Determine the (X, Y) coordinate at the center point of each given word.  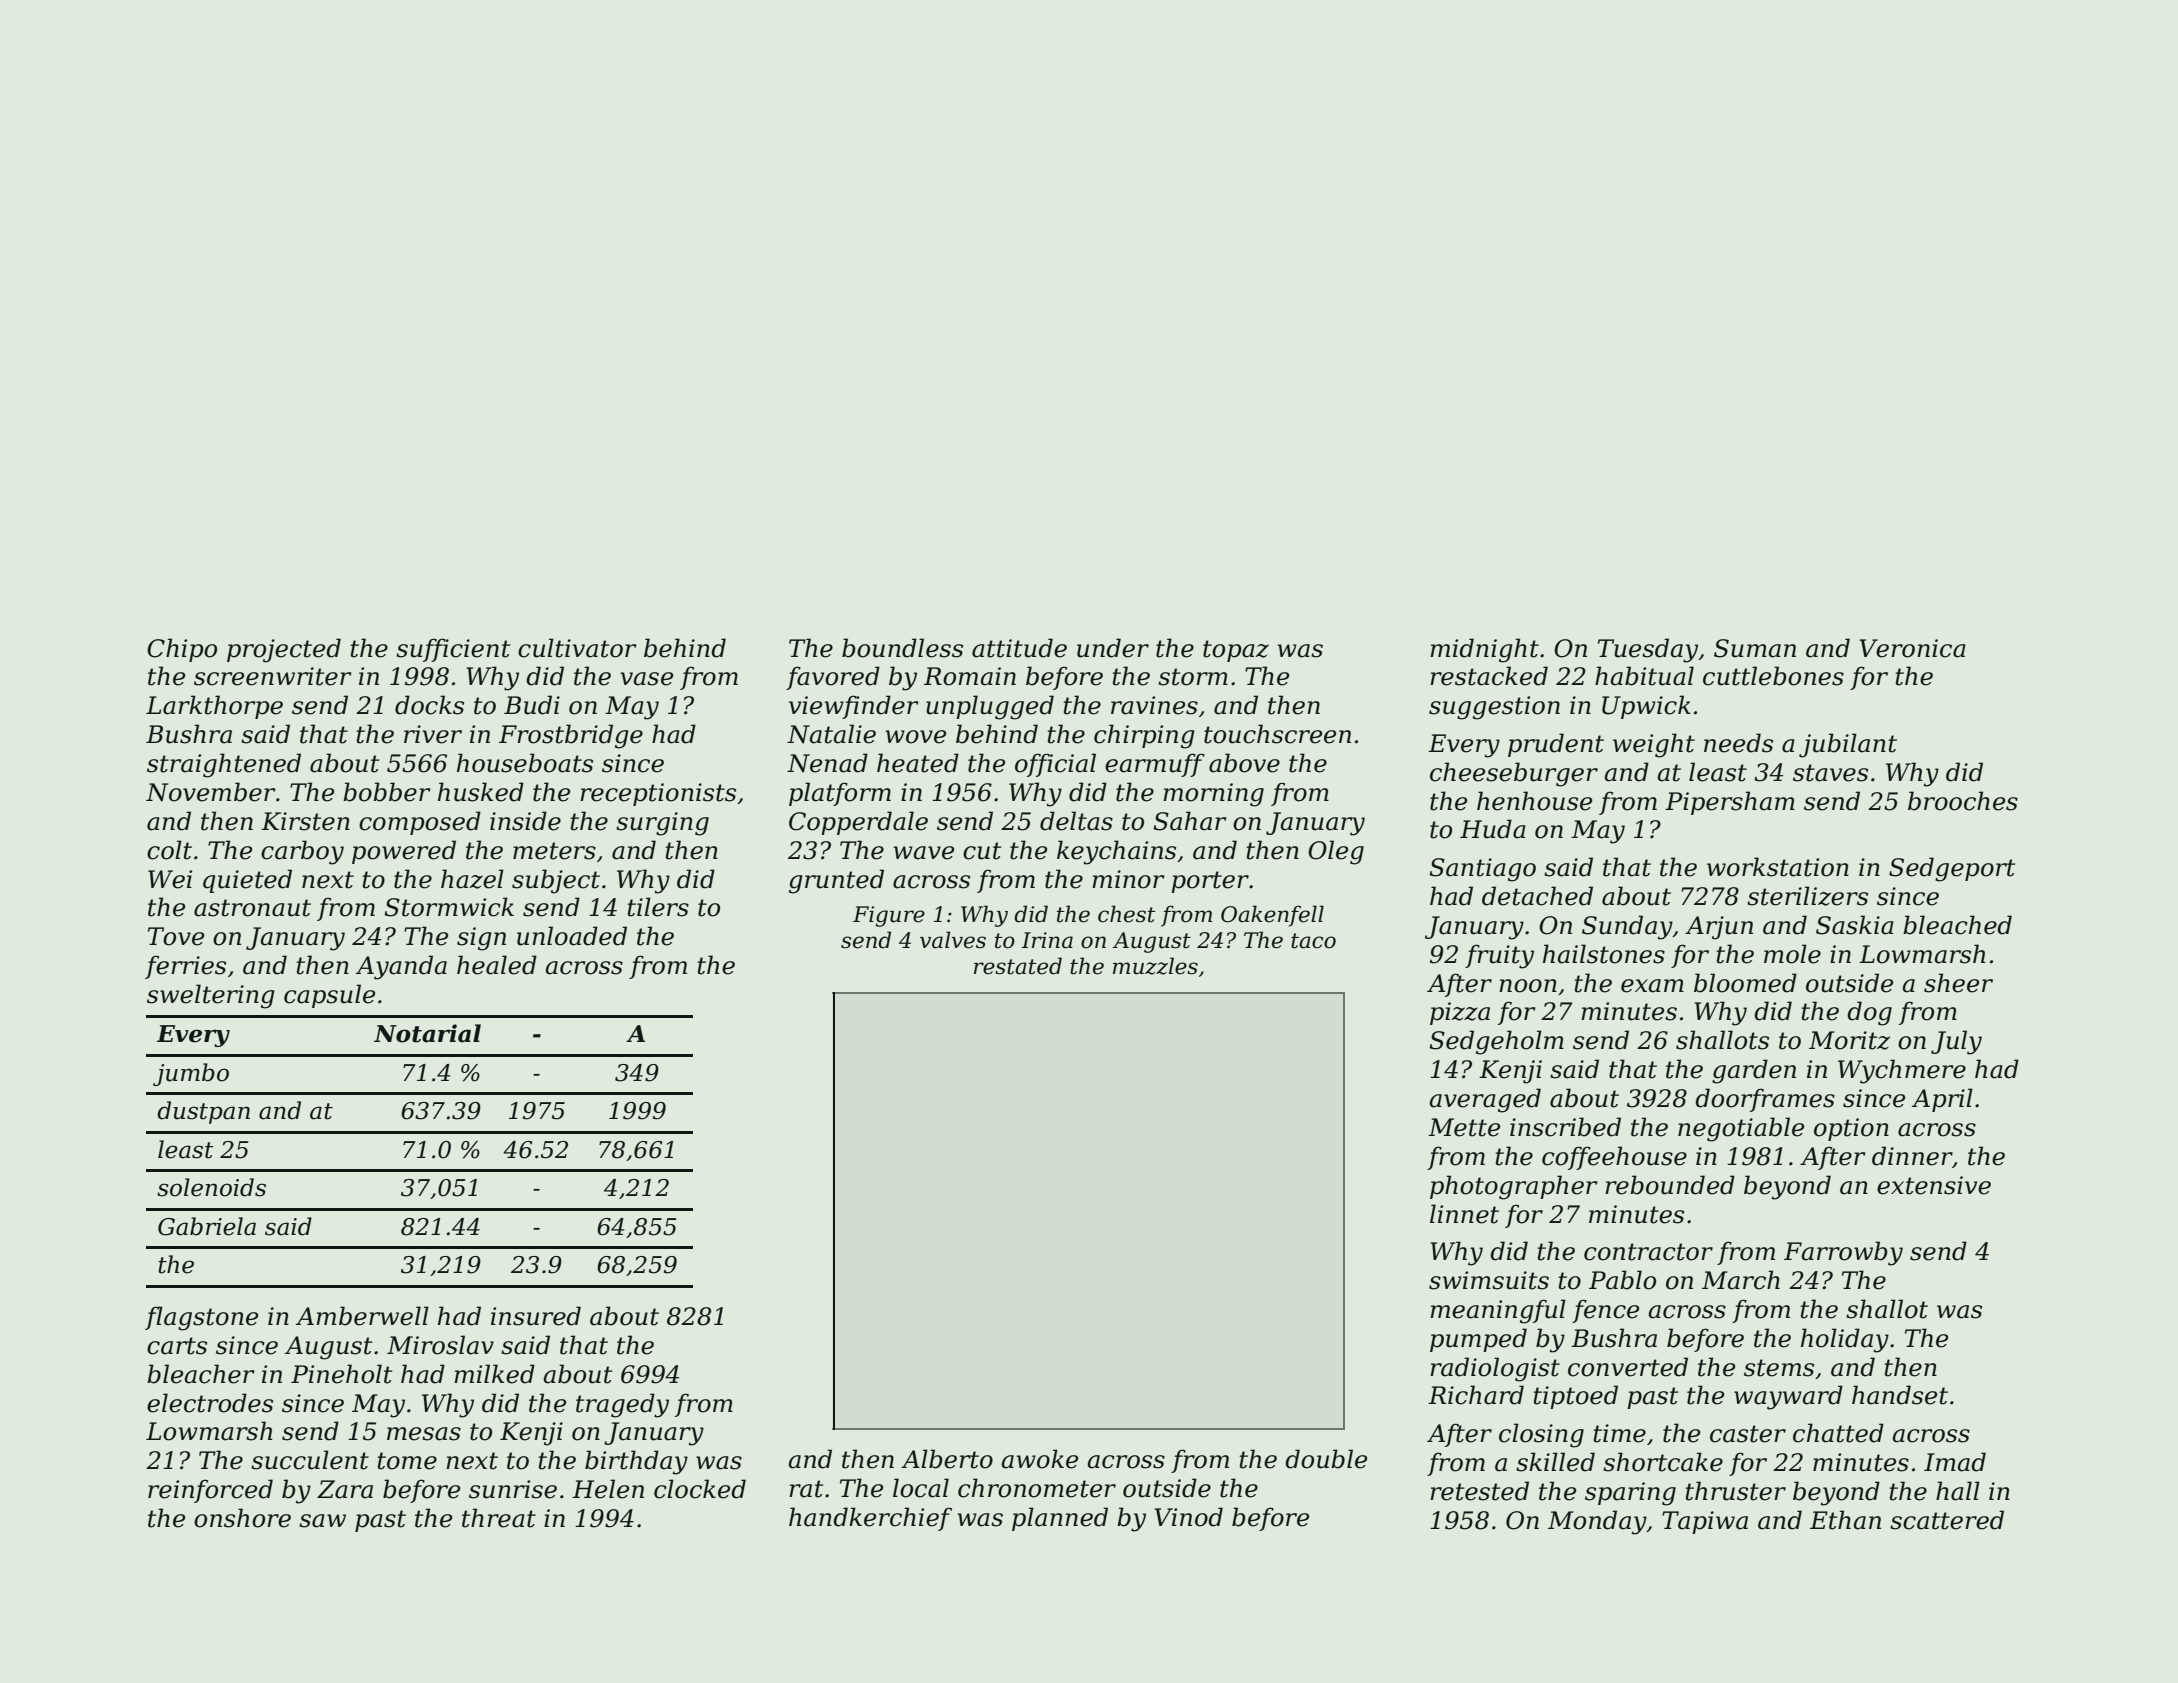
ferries (185, 967)
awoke (1039, 1459)
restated (1018, 966)
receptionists (658, 794)
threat (499, 1518)
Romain (970, 676)
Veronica (1912, 648)
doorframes (1765, 1100)
